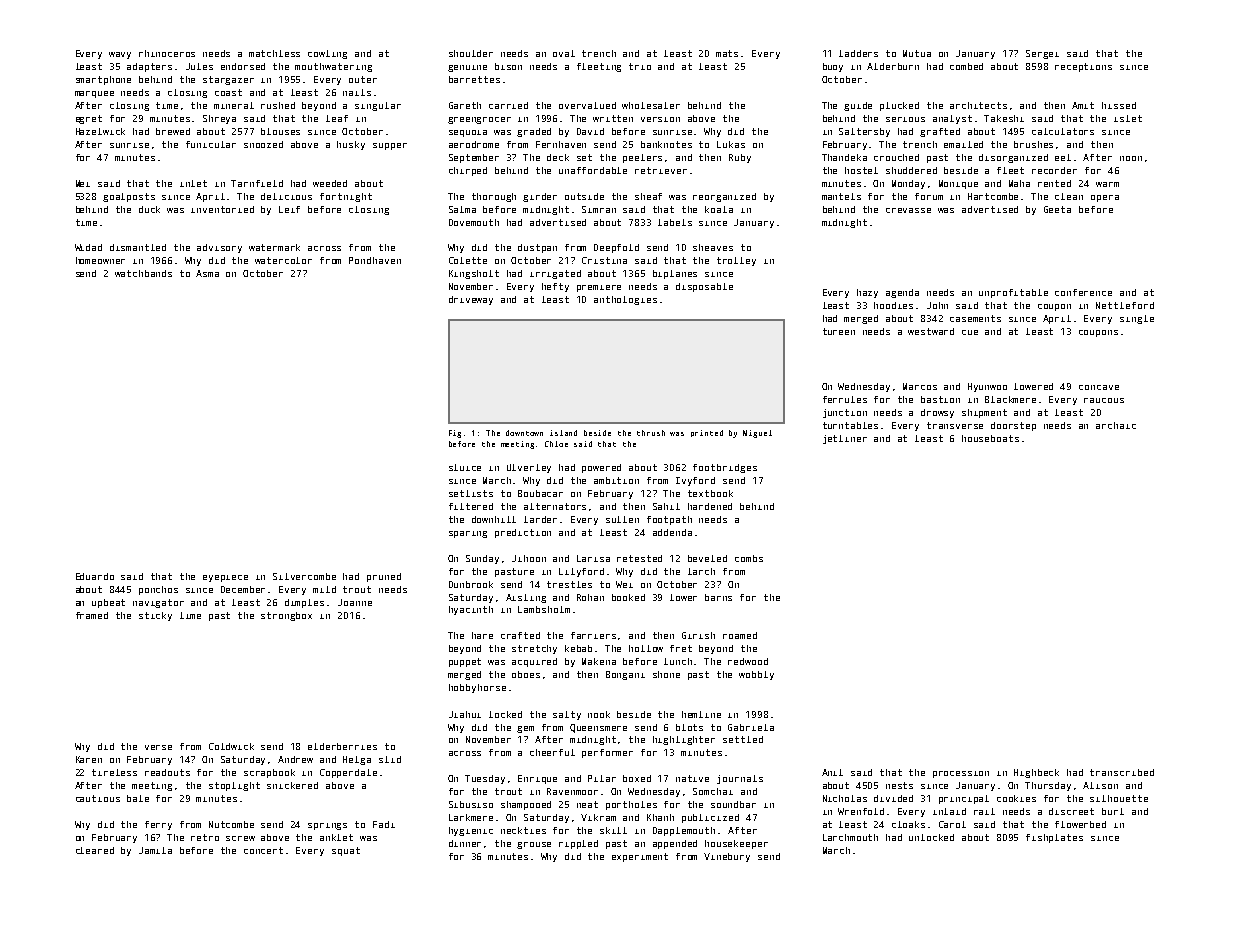 The height and width of the screenshot is (952, 1233). What do you see at coordinates (120, 55) in the screenshot?
I see `wavy` at bounding box center [120, 55].
